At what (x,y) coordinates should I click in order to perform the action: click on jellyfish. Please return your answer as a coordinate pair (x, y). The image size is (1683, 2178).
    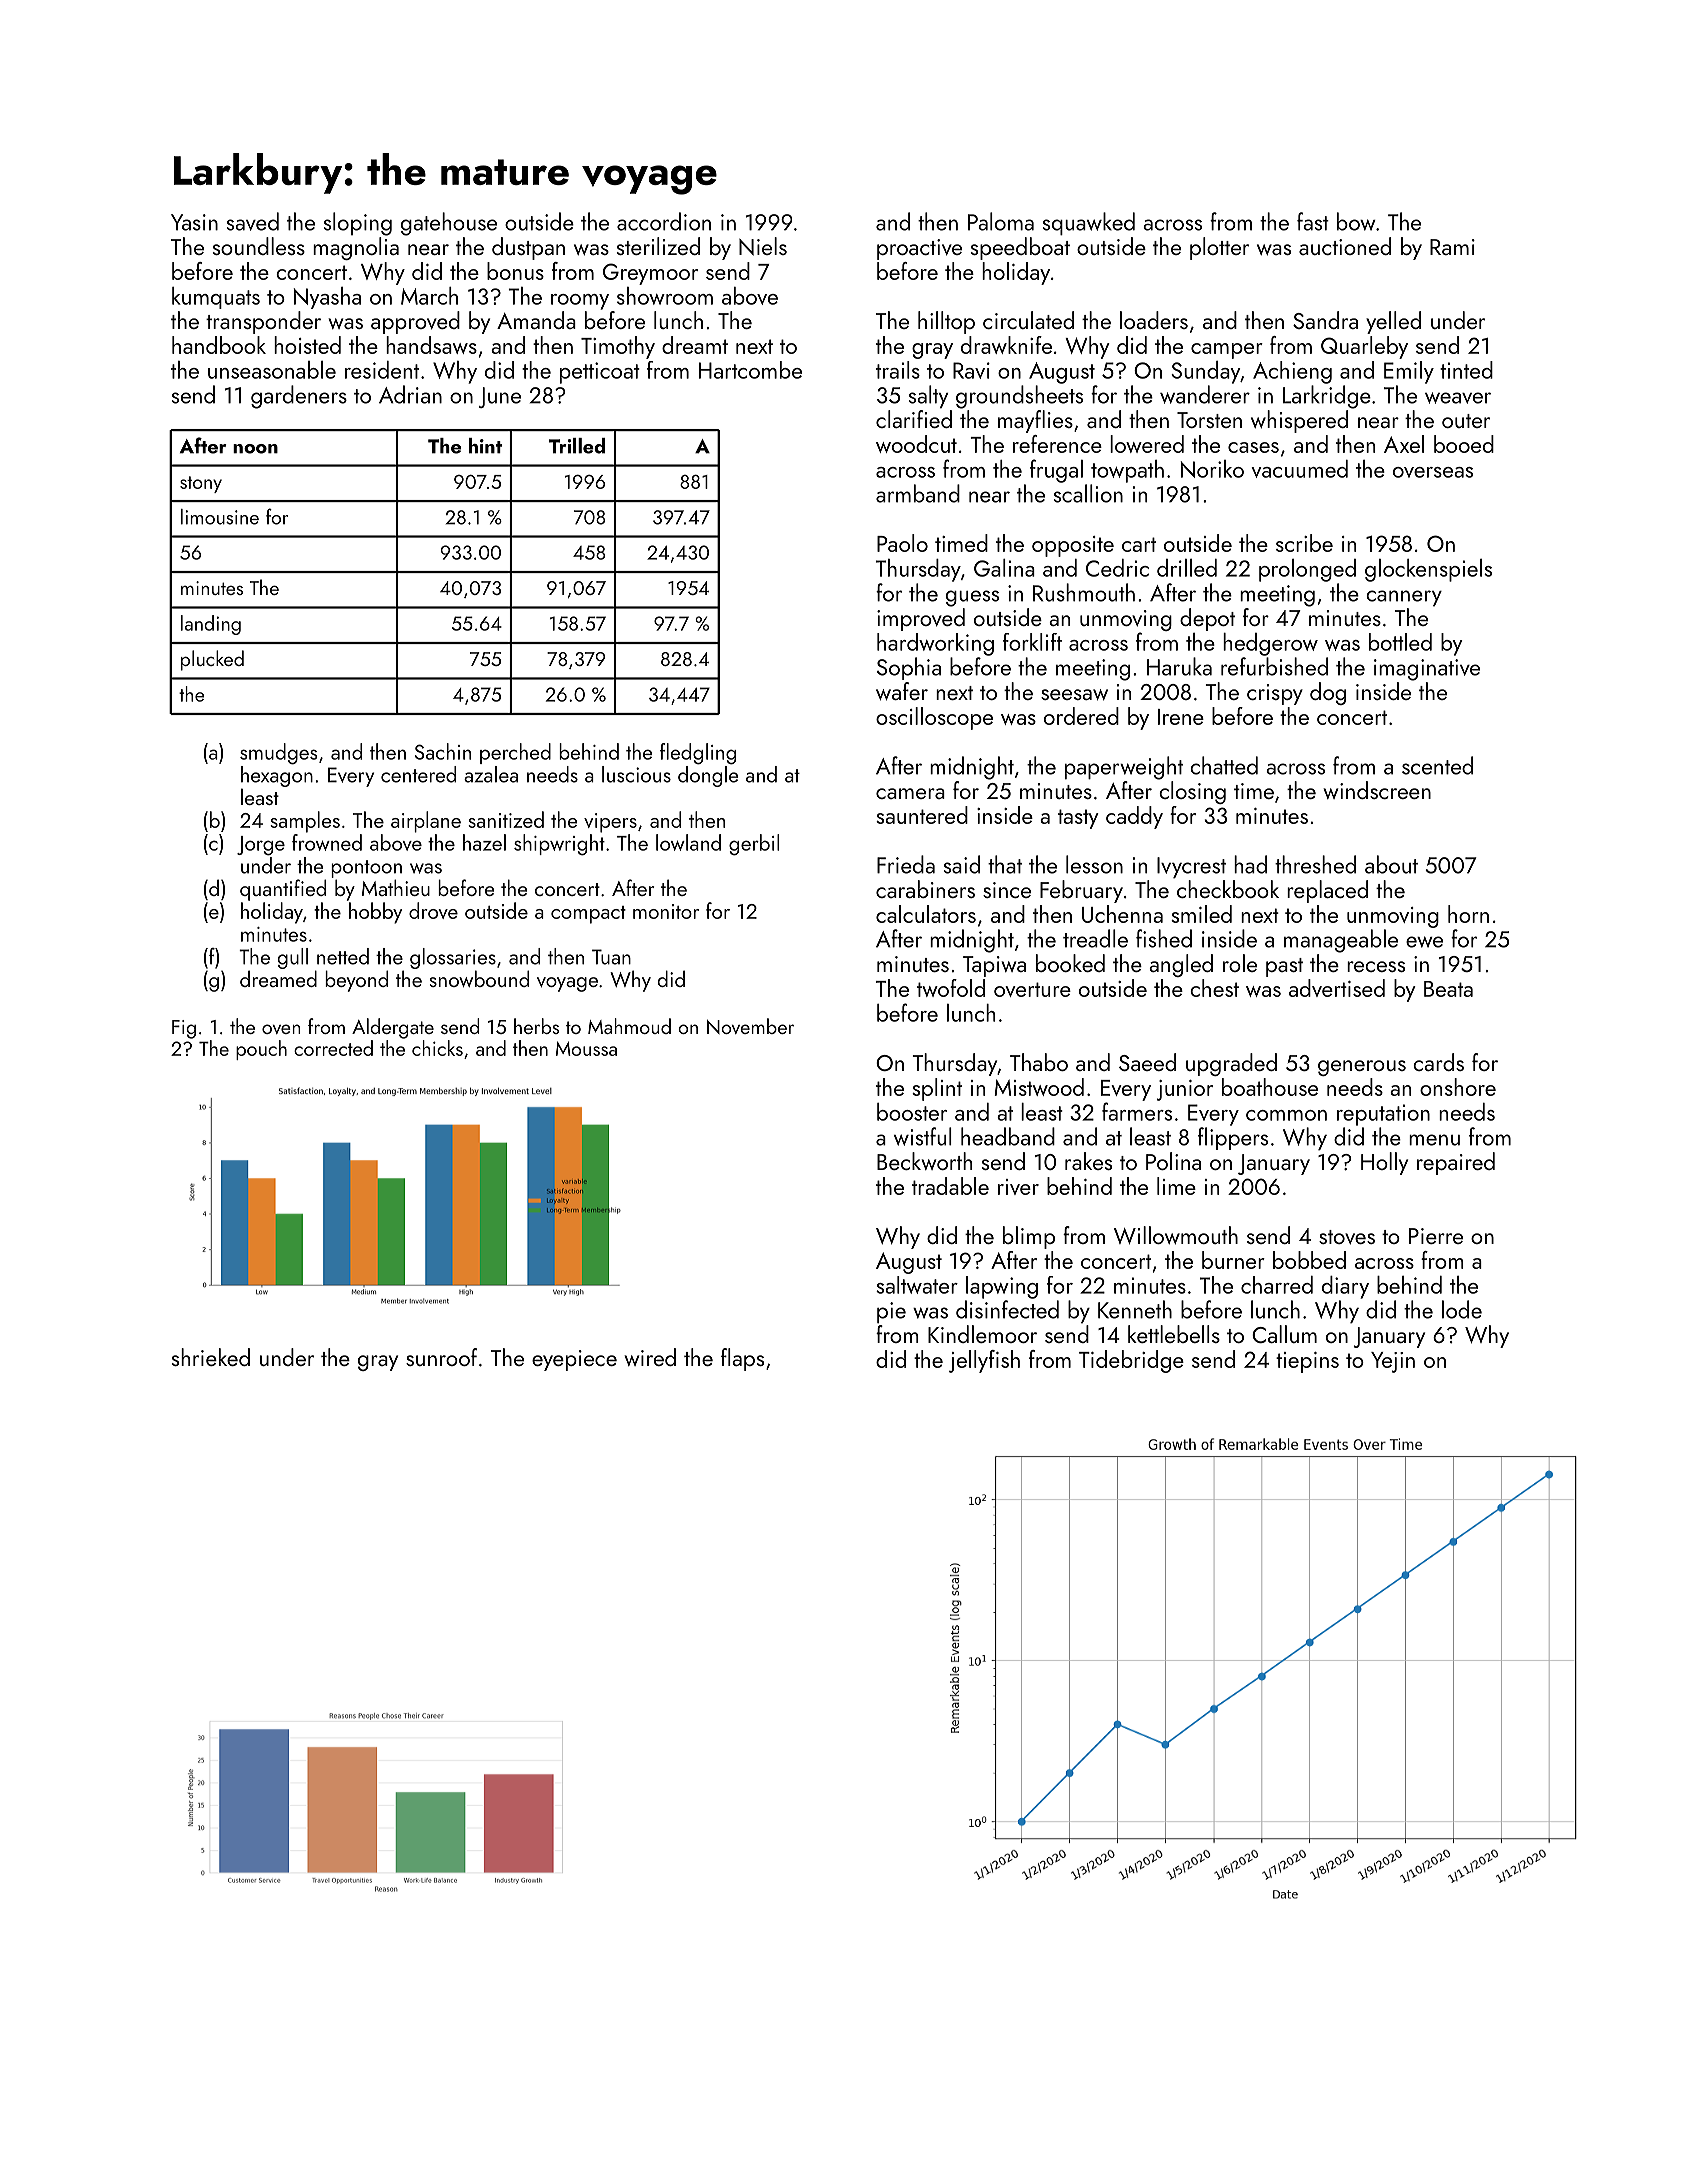
    Looking at the image, I should click on (984, 1361).
